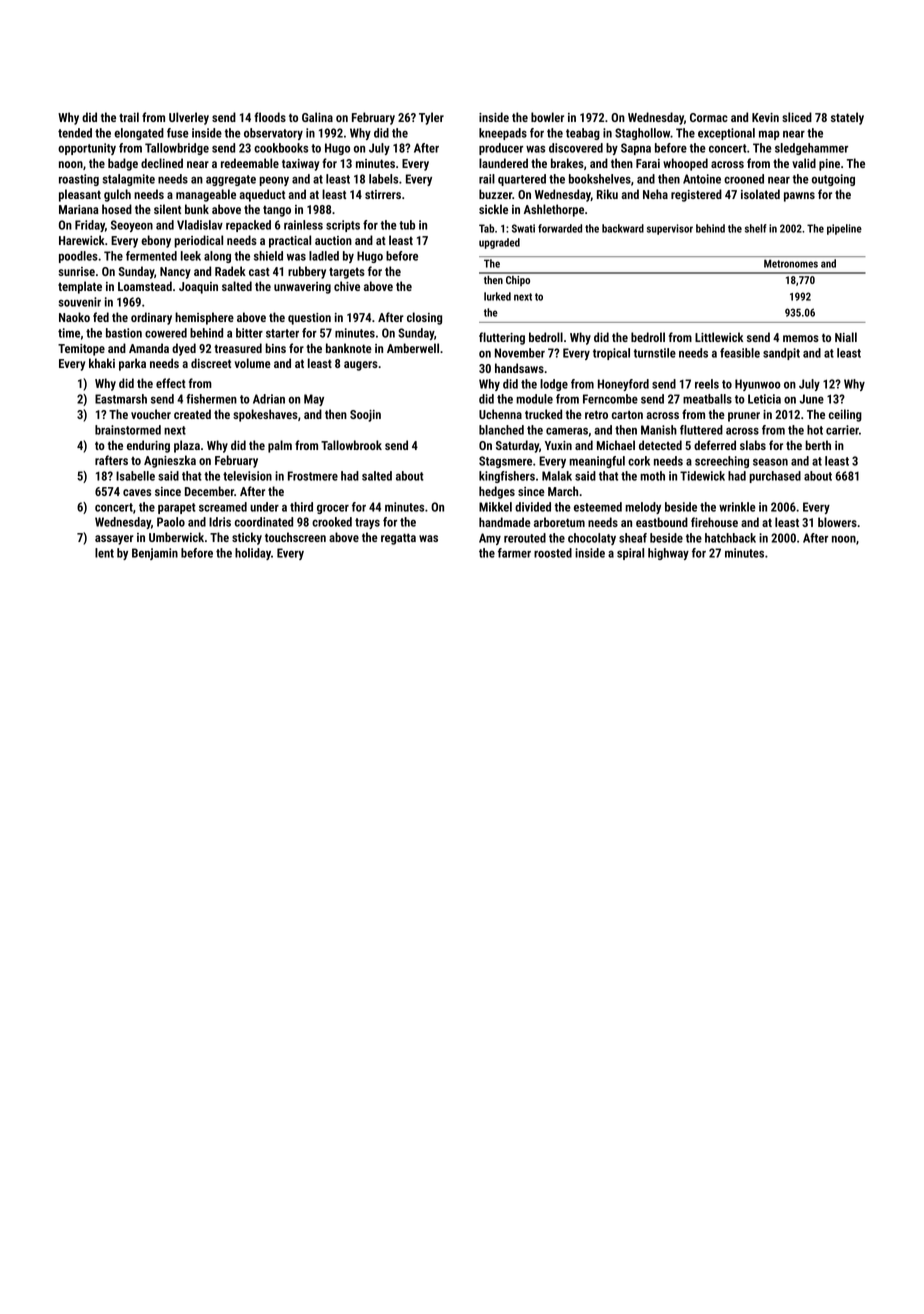 This page has height=1314, width=924. Describe the element at coordinates (361, 366) in the page. I see `augers` at that location.
